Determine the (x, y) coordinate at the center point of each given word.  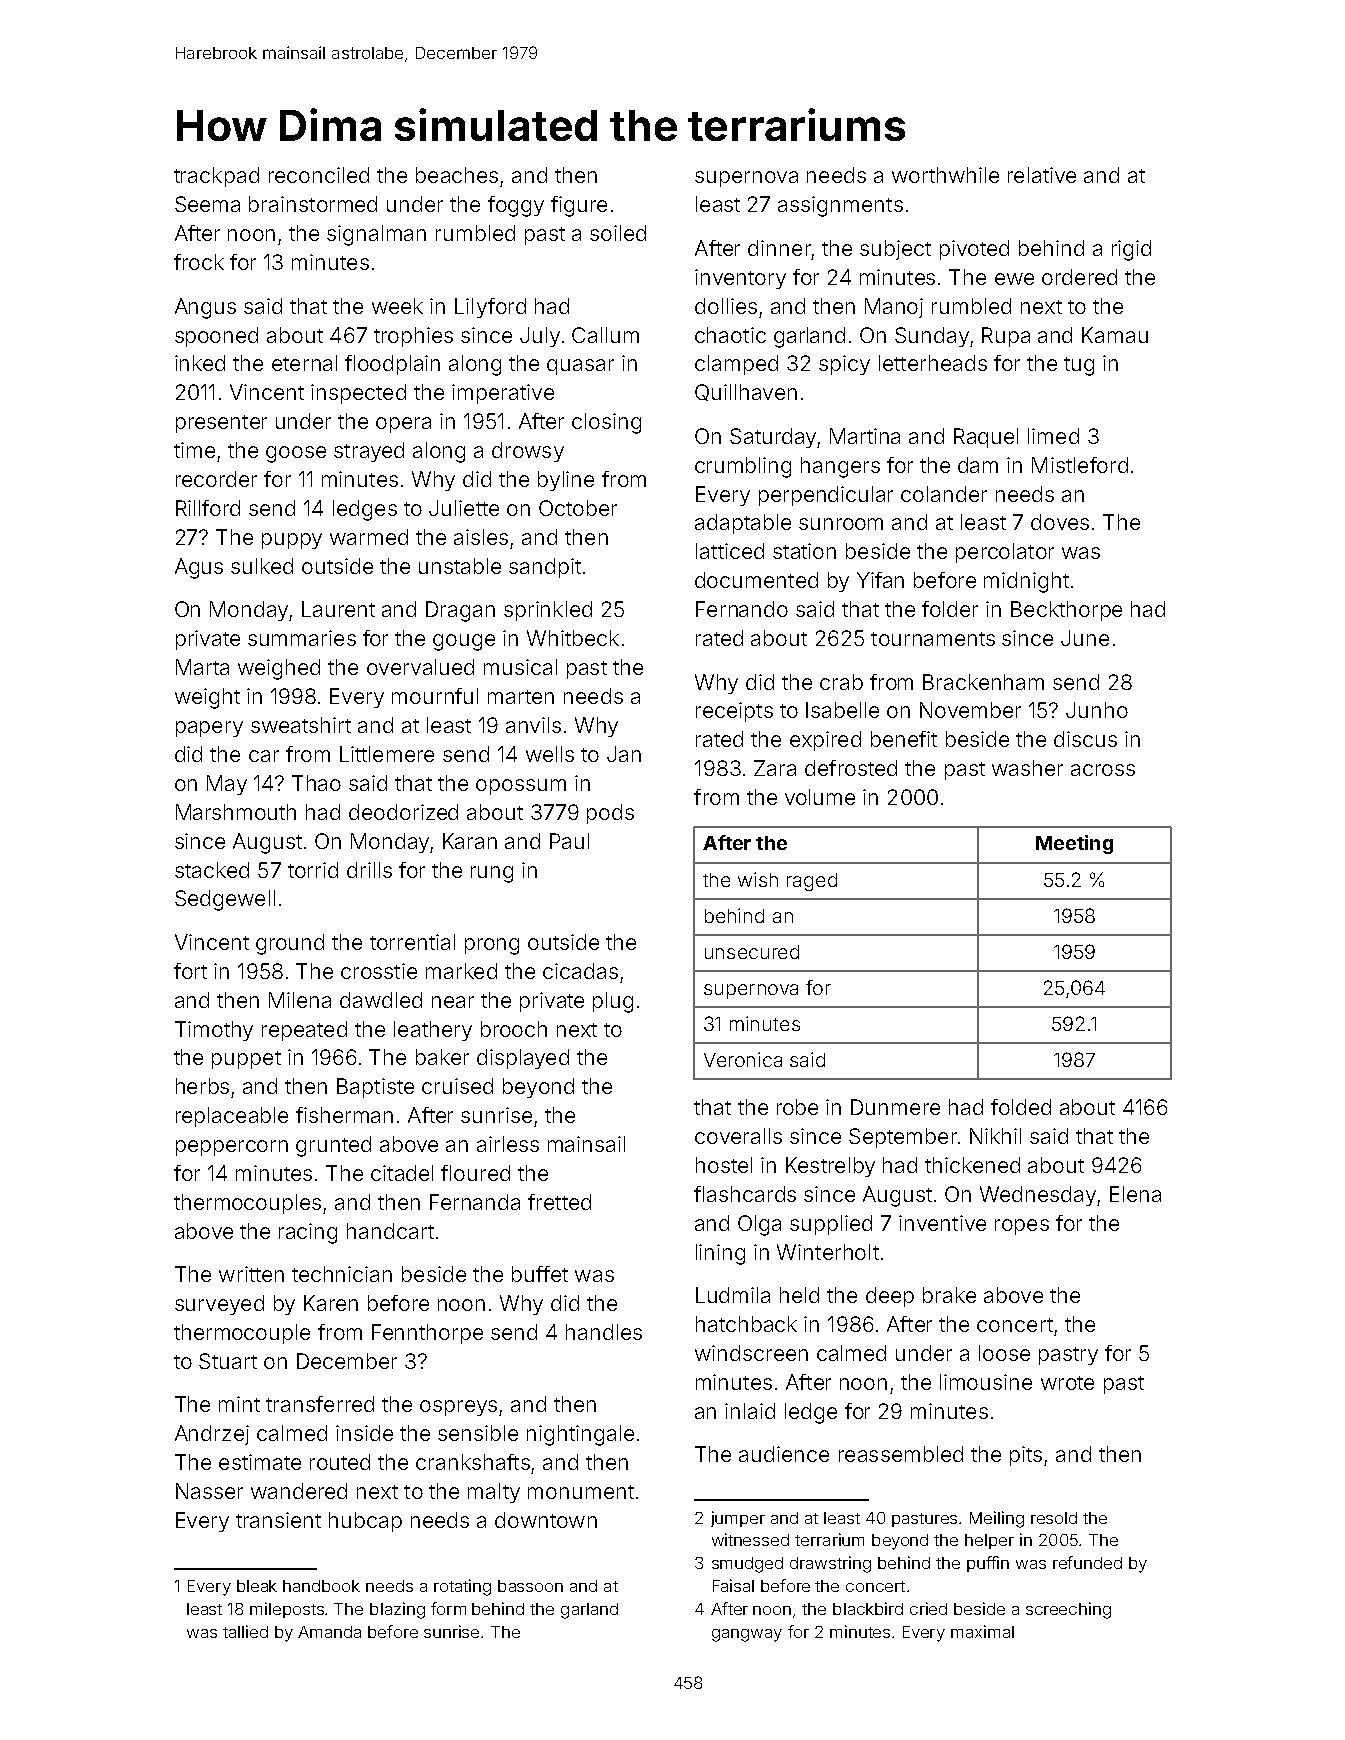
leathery (433, 1031)
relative (1042, 175)
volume (820, 797)
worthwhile (945, 175)
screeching (1068, 1610)
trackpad (216, 177)
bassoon (530, 1586)
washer (1027, 768)
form (448, 1608)
